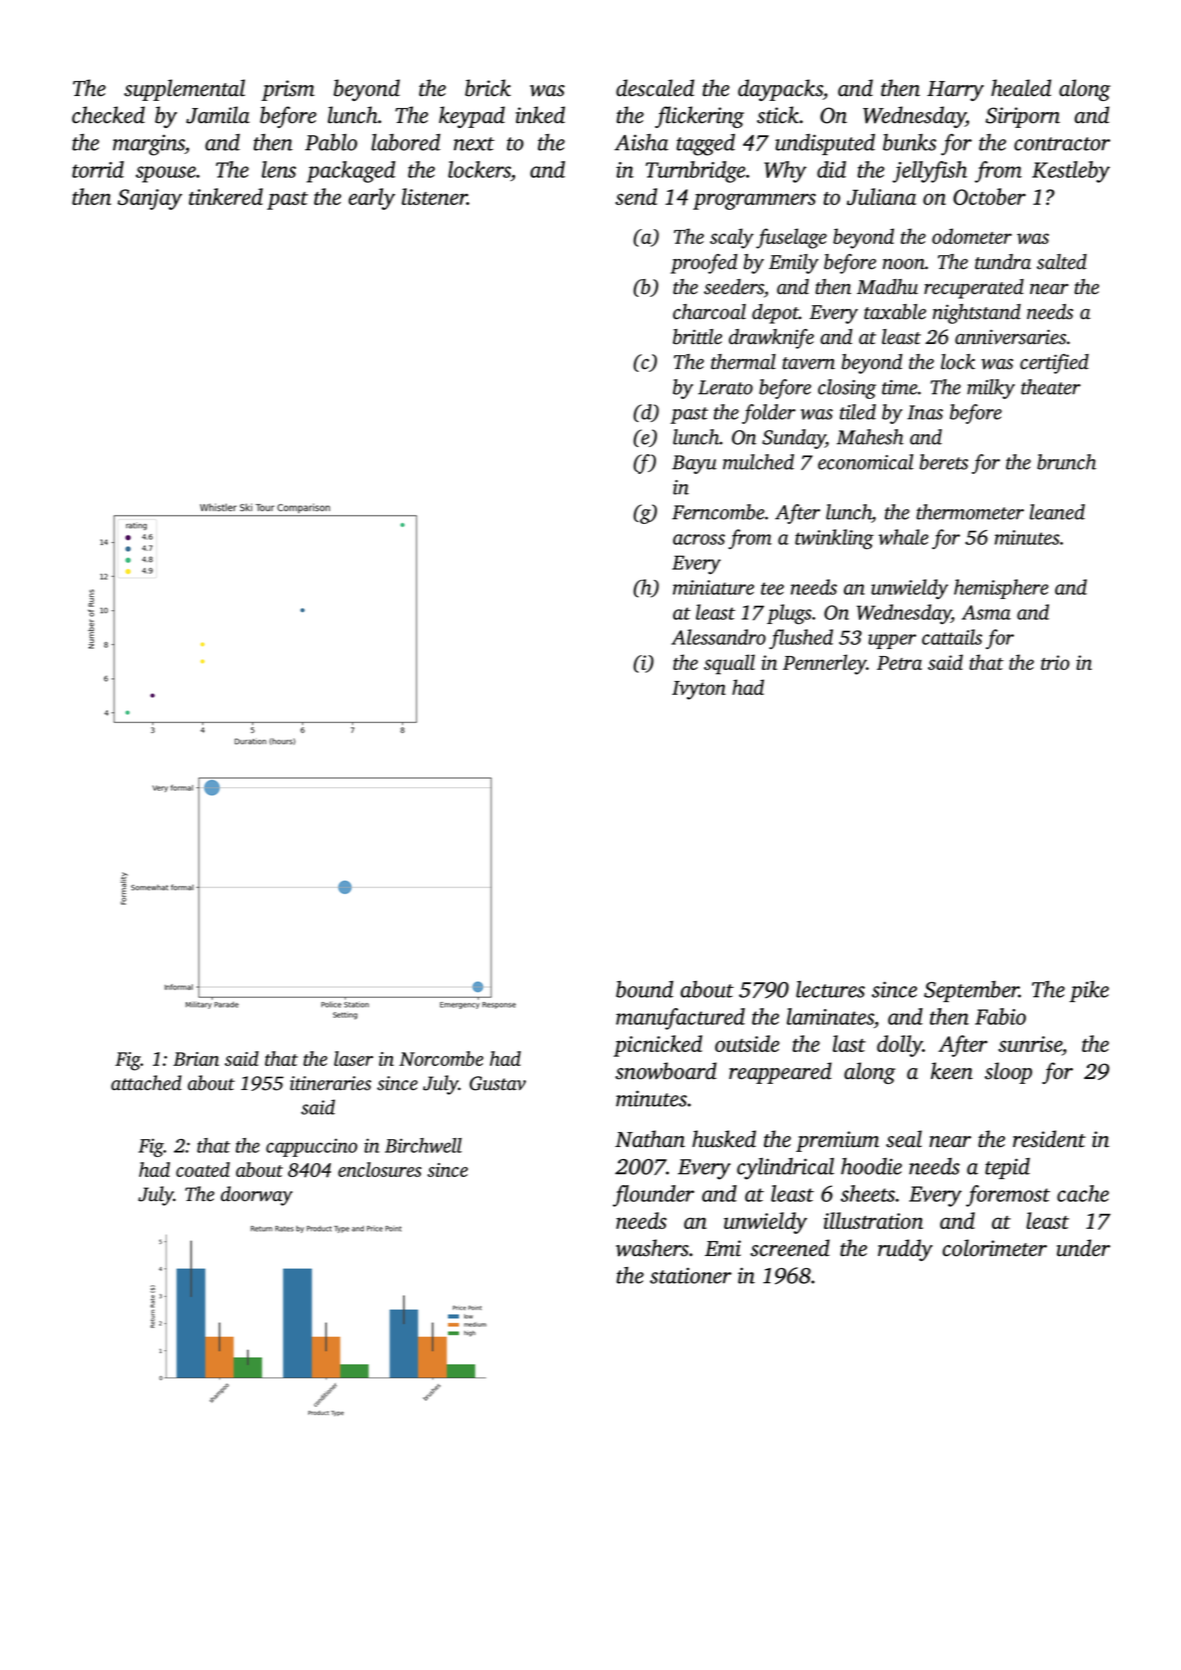 Image resolution: width=1181 pixels, height=1670 pixels. What do you see at coordinates (713, 587) in the image?
I see `miniature` at bounding box center [713, 587].
